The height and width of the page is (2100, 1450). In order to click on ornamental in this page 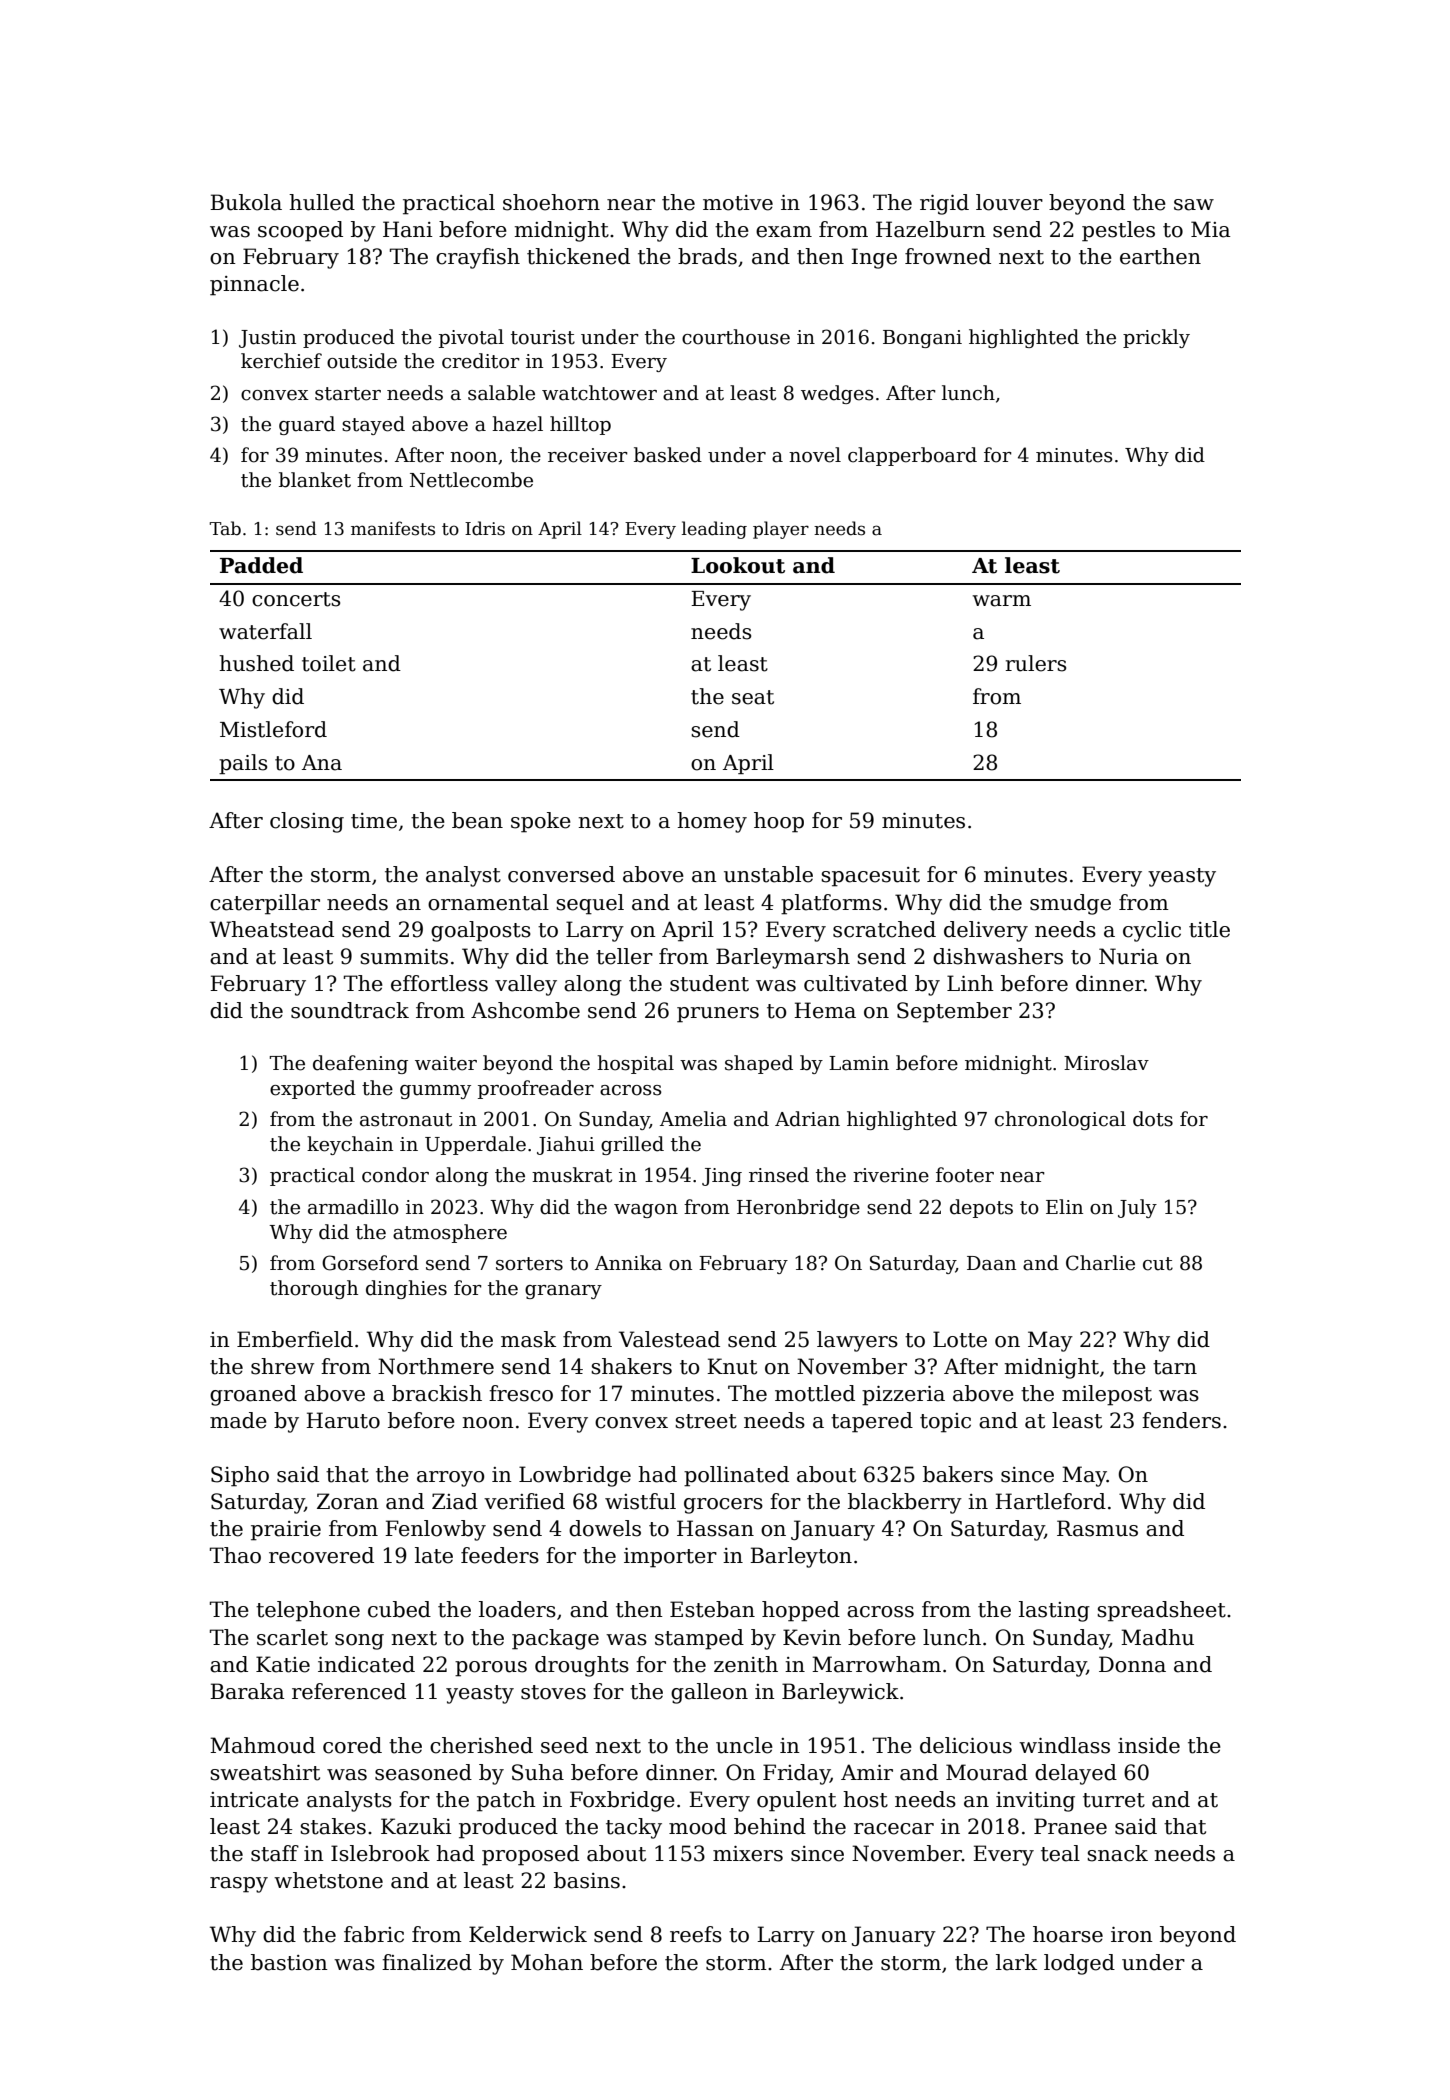, I will do `click(488, 902)`.
